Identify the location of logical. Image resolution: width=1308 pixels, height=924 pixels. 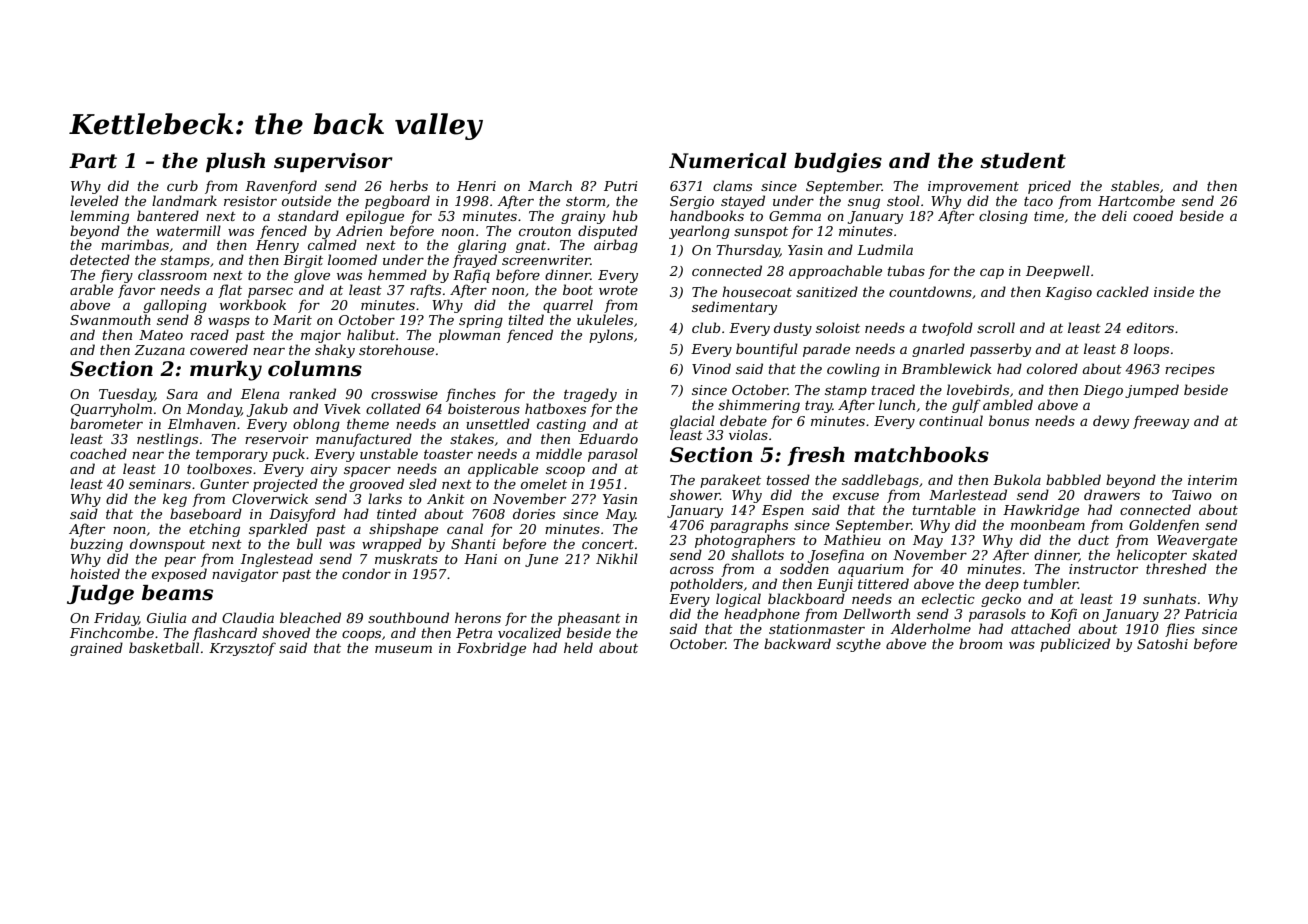
(738, 600).
